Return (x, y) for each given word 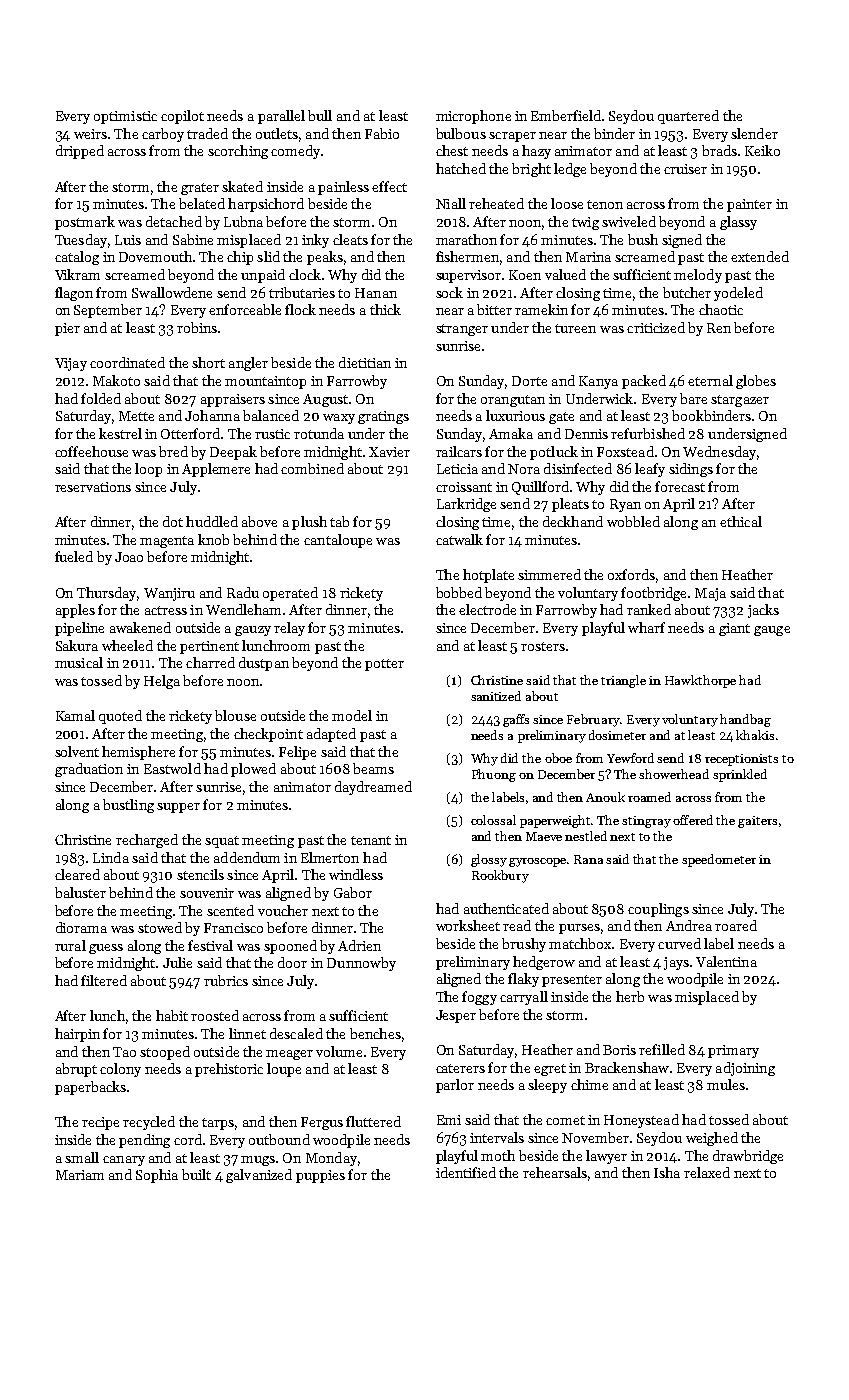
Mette (136, 416)
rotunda (319, 433)
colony (120, 1070)
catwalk (459, 539)
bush (643, 239)
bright (531, 170)
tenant (371, 840)
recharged (147, 841)
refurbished (648, 433)
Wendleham (243, 609)
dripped (80, 152)
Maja (710, 594)
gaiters (757, 822)
